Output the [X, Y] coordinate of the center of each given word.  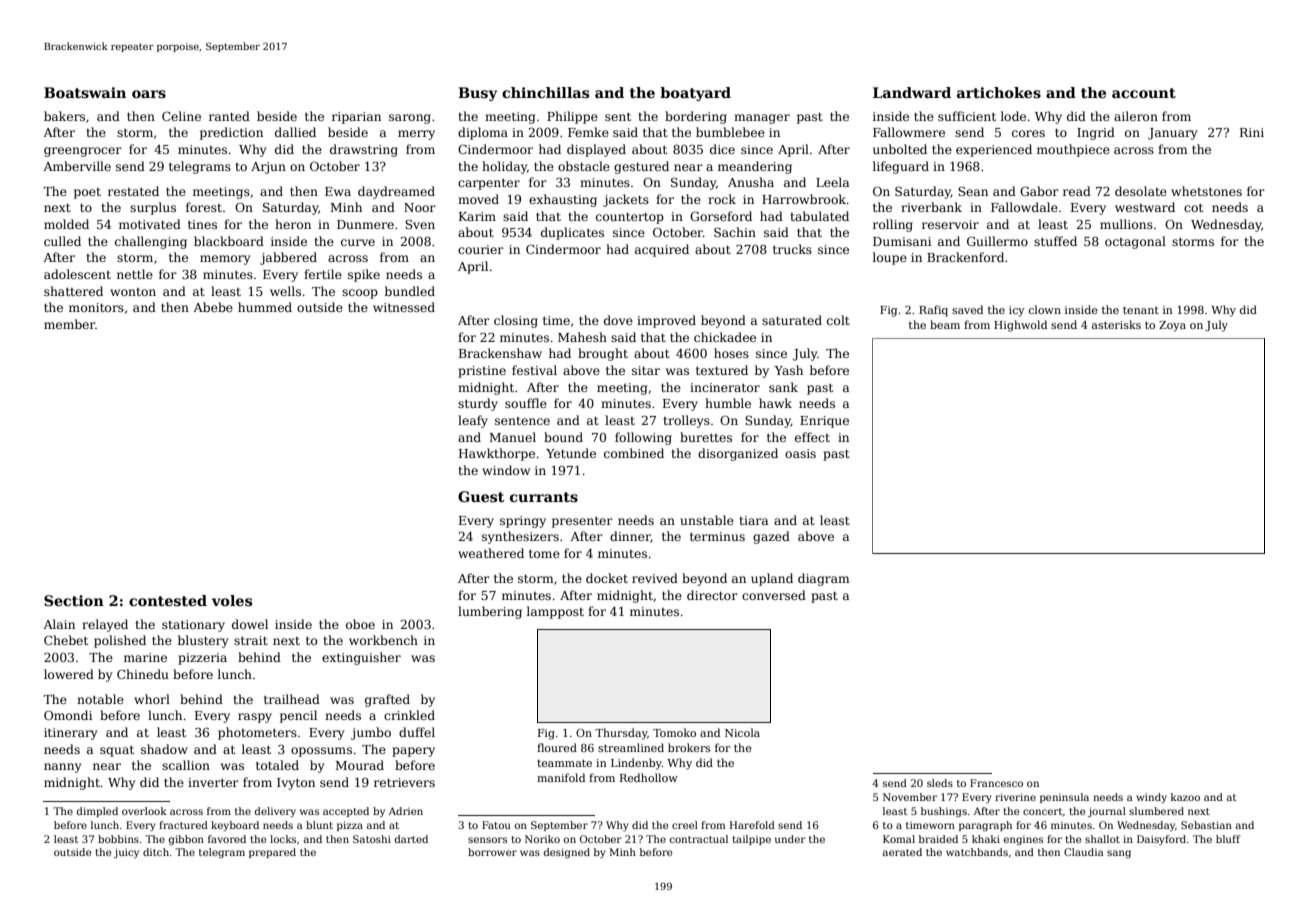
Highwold [1020, 326]
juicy [126, 853]
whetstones [1206, 191]
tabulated [819, 216]
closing [516, 321]
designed [567, 853]
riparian [356, 118]
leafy [473, 421]
